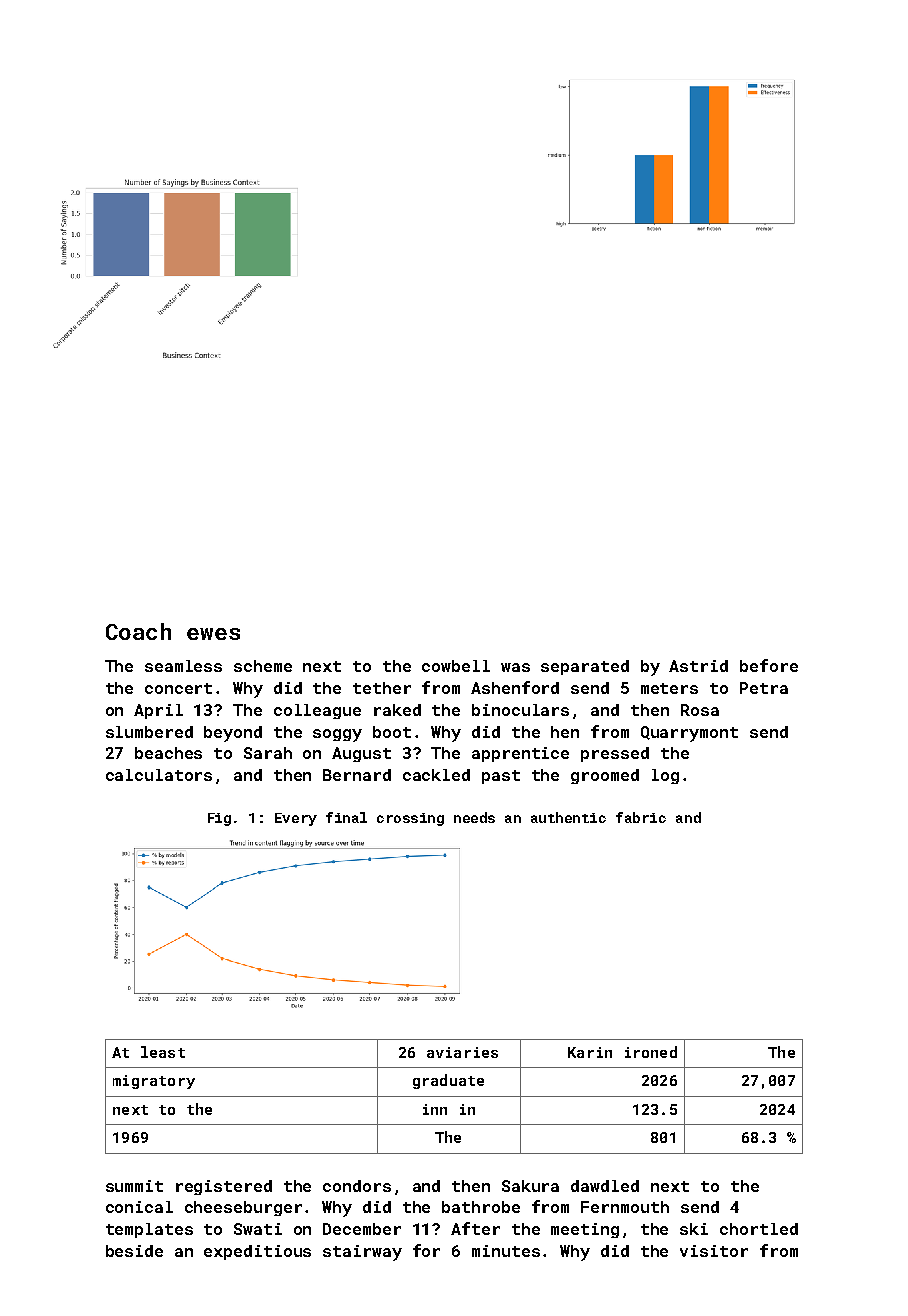 This page has width=908, height=1316. What do you see at coordinates (769, 665) in the page?
I see `before` at bounding box center [769, 665].
